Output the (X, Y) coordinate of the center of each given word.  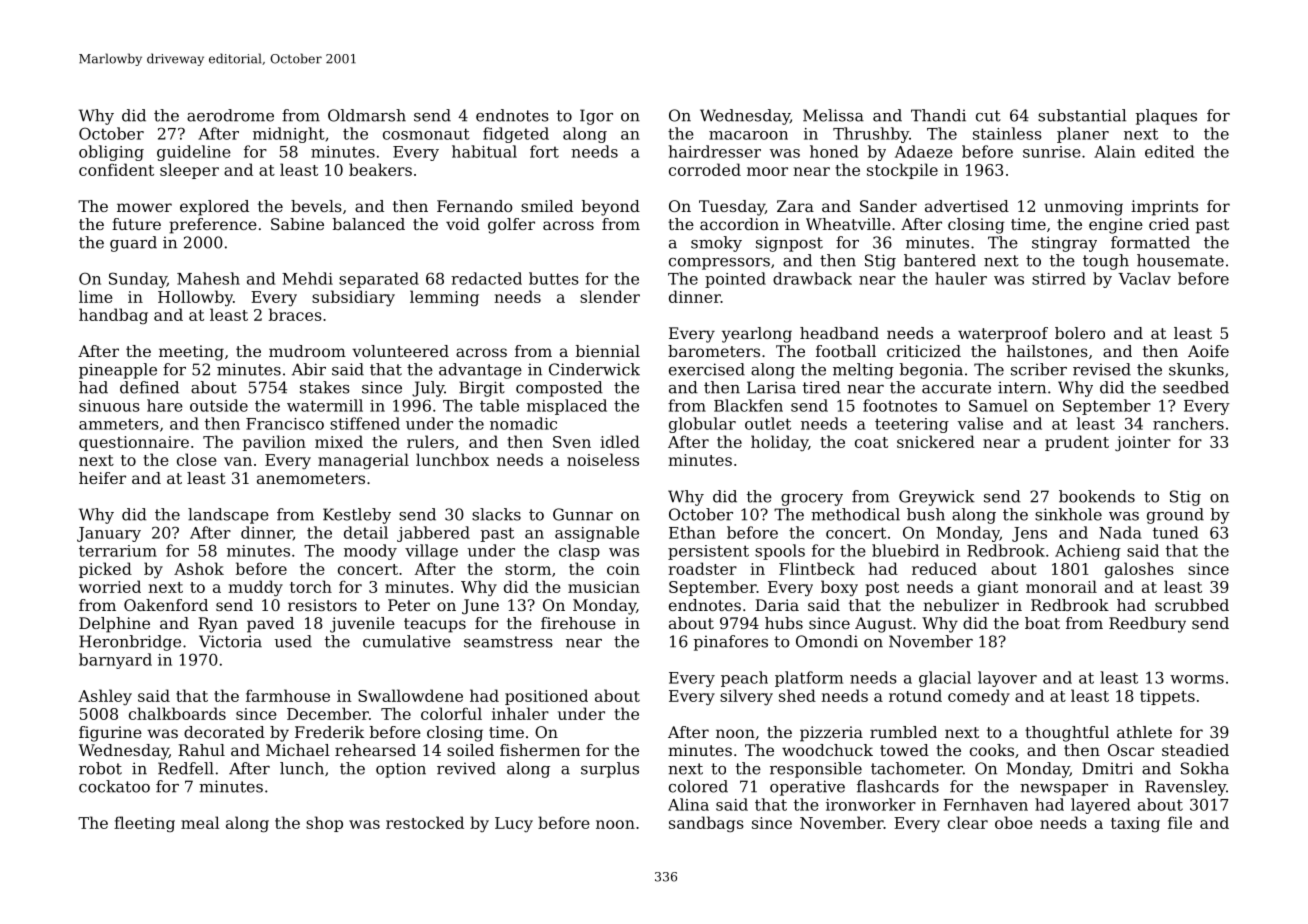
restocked (425, 822)
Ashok (199, 568)
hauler (961, 278)
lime (96, 296)
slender (610, 296)
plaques (1166, 117)
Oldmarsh (367, 115)
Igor (596, 117)
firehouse (578, 623)
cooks (992, 750)
